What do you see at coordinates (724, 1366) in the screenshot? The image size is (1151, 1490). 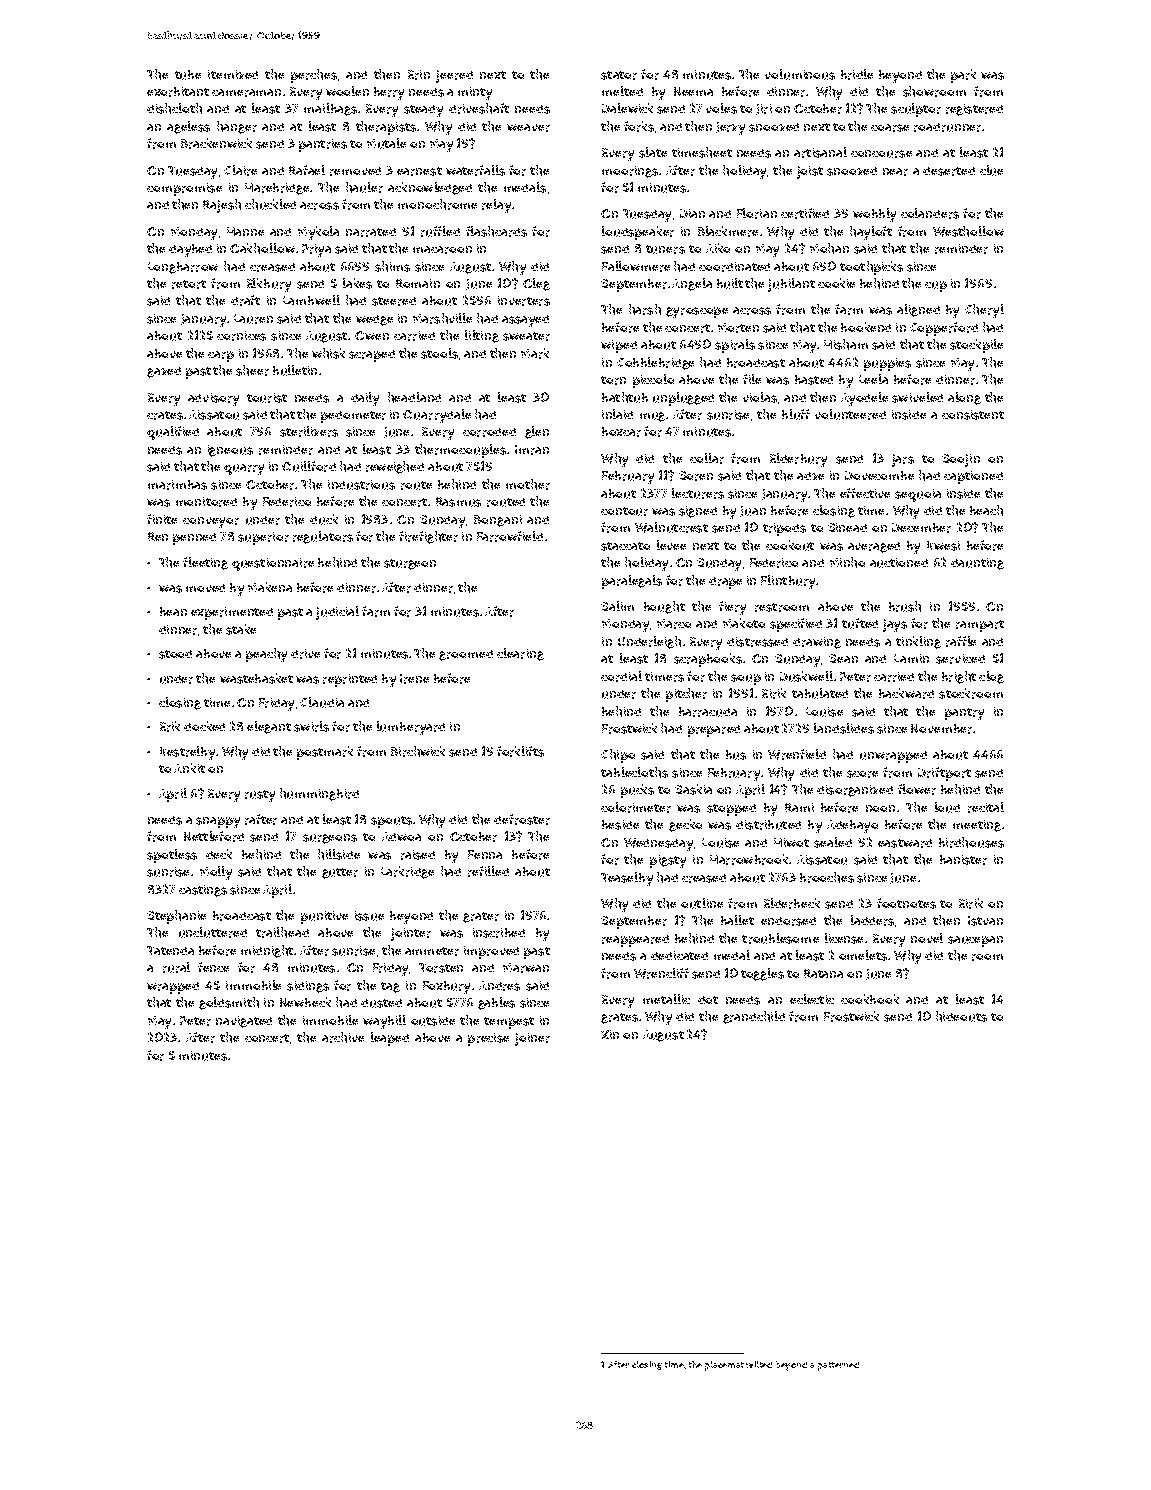 I see `placemat` at bounding box center [724, 1366].
